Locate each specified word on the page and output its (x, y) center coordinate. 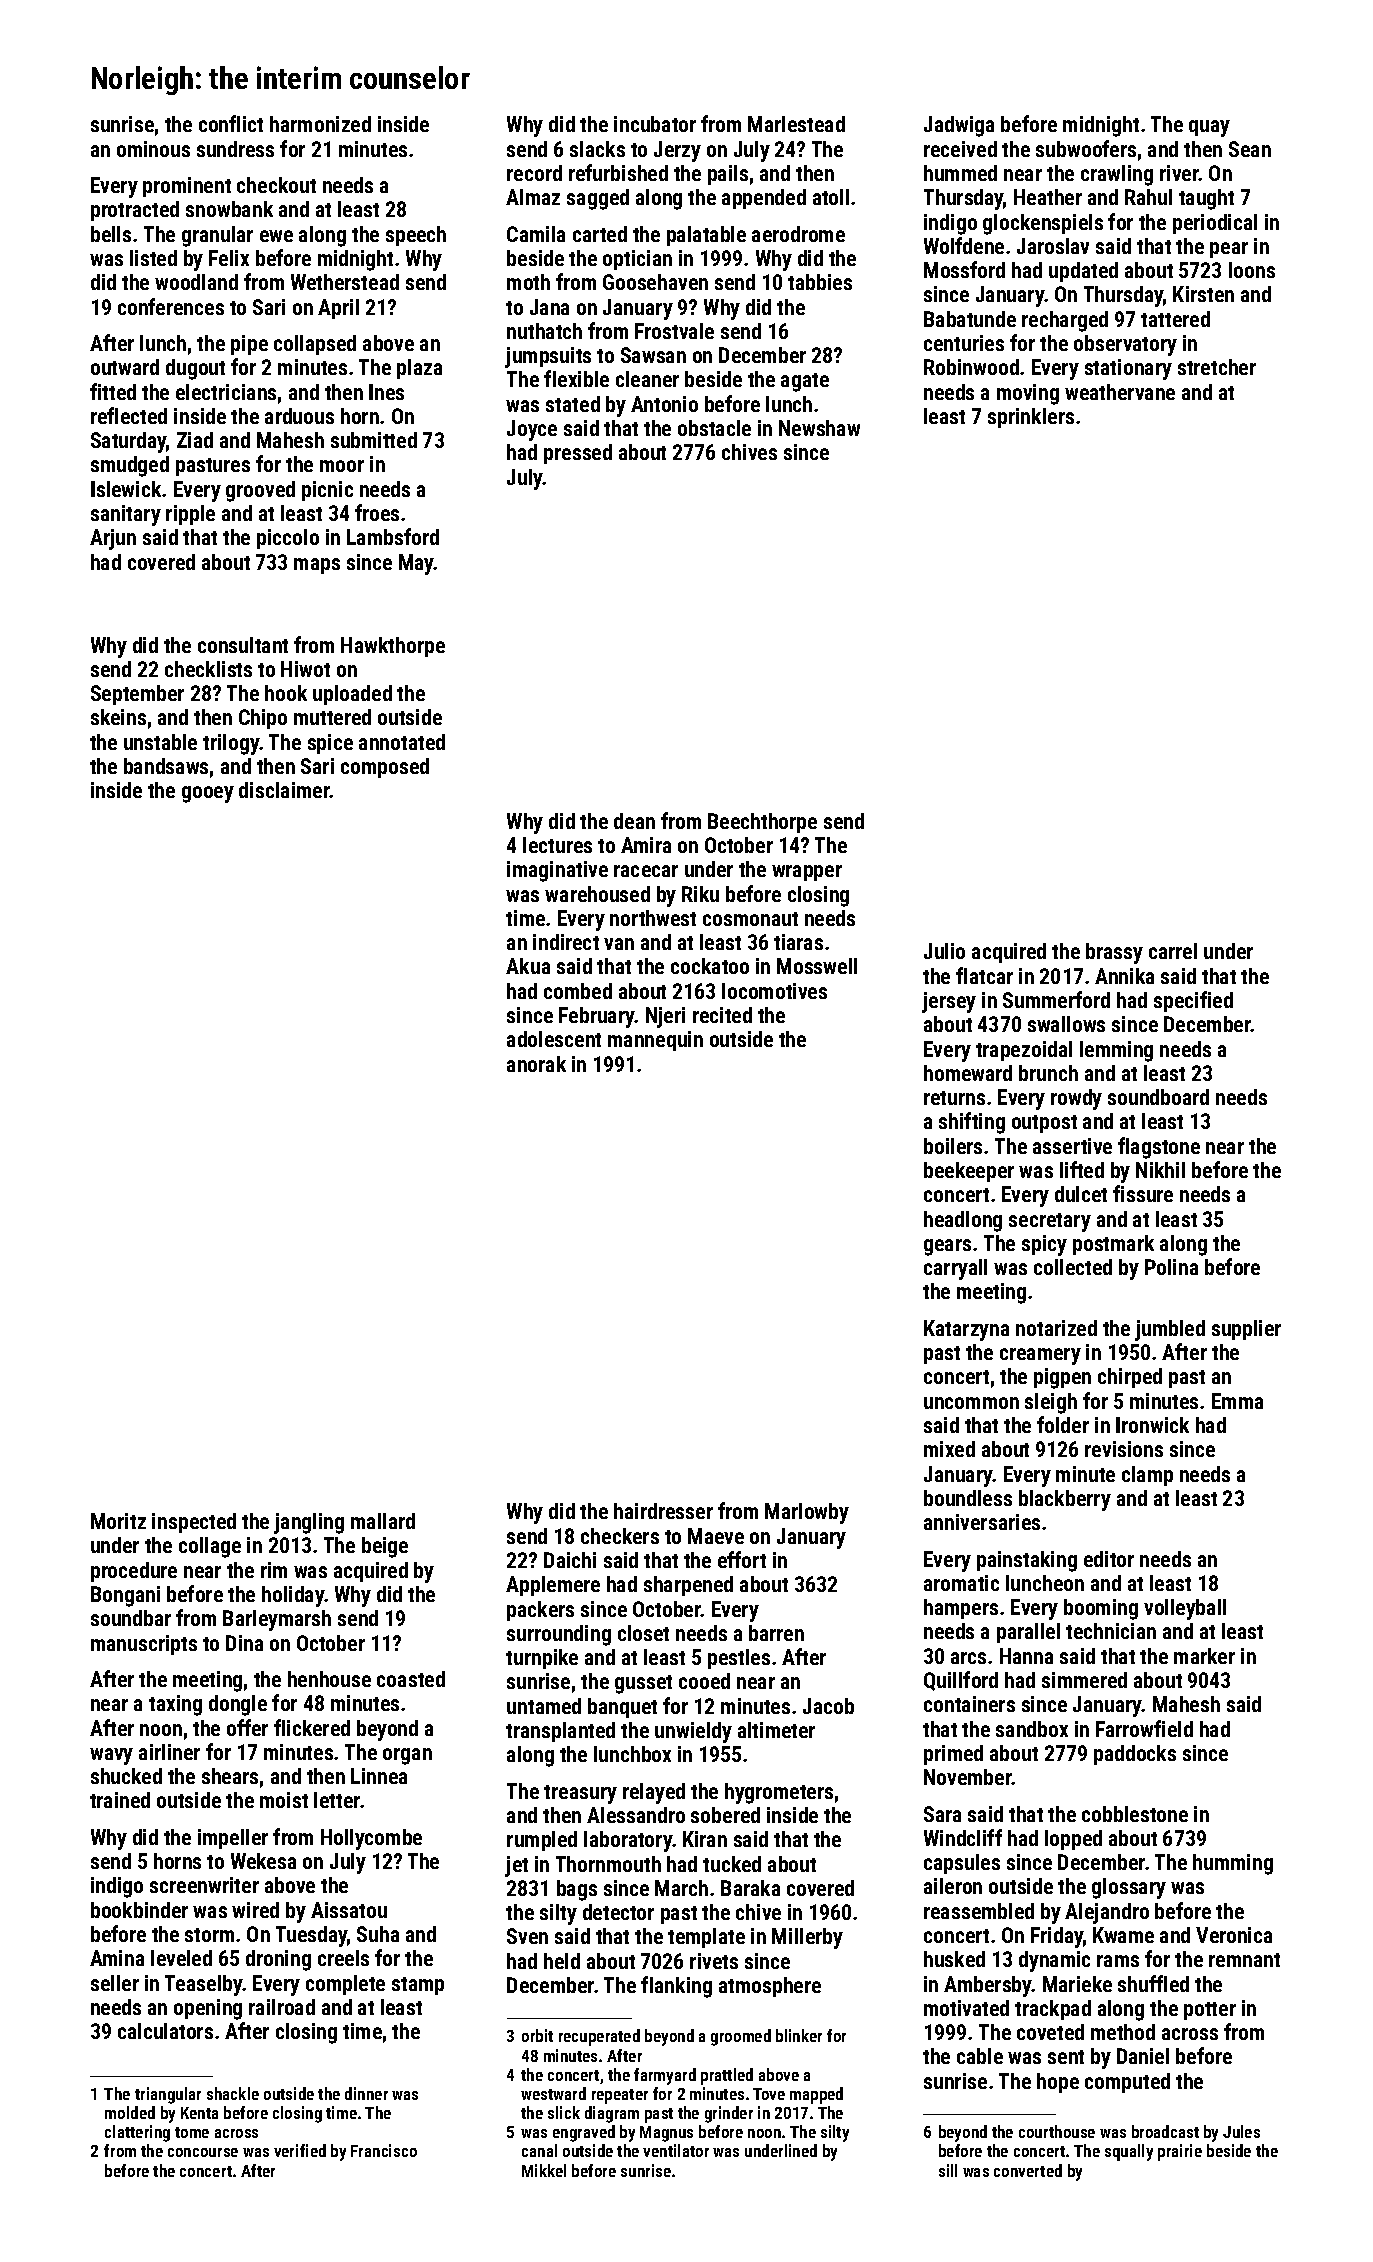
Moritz (118, 1521)
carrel (1173, 951)
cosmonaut (750, 919)
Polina (1171, 1267)
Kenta (199, 2113)
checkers (620, 1536)
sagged (598, 199)
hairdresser (663, 1511)
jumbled (1170, 1330)
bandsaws (166, 766)
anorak (536, 1064)
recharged (1065, 321)
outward (125, 367)
